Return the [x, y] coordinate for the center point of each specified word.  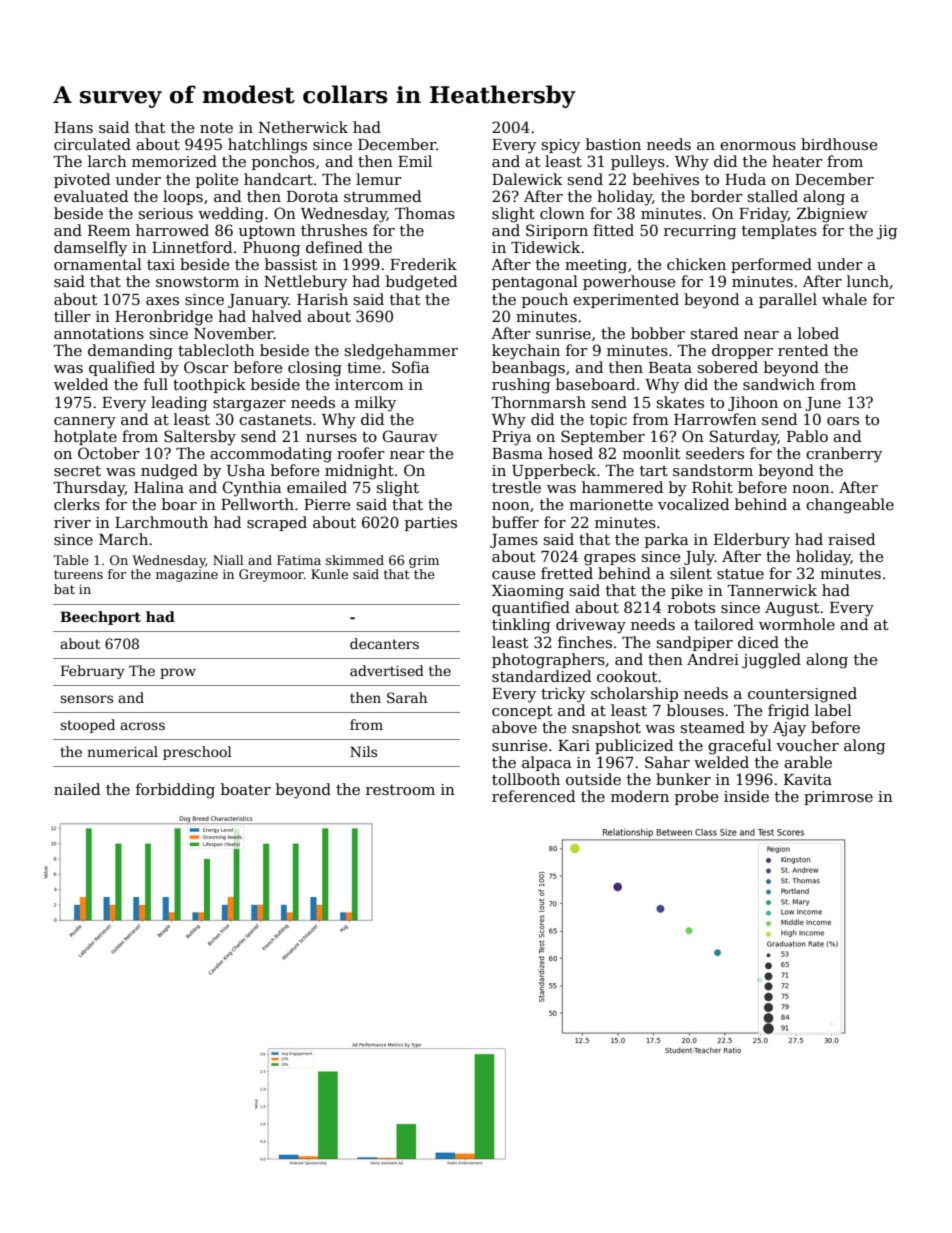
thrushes [334, 230]
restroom [400, 790]
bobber [658, 333]
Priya [511, 438]
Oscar [206, 367]
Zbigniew [832, 215]
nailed [77, 789]
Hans [73, 127]
